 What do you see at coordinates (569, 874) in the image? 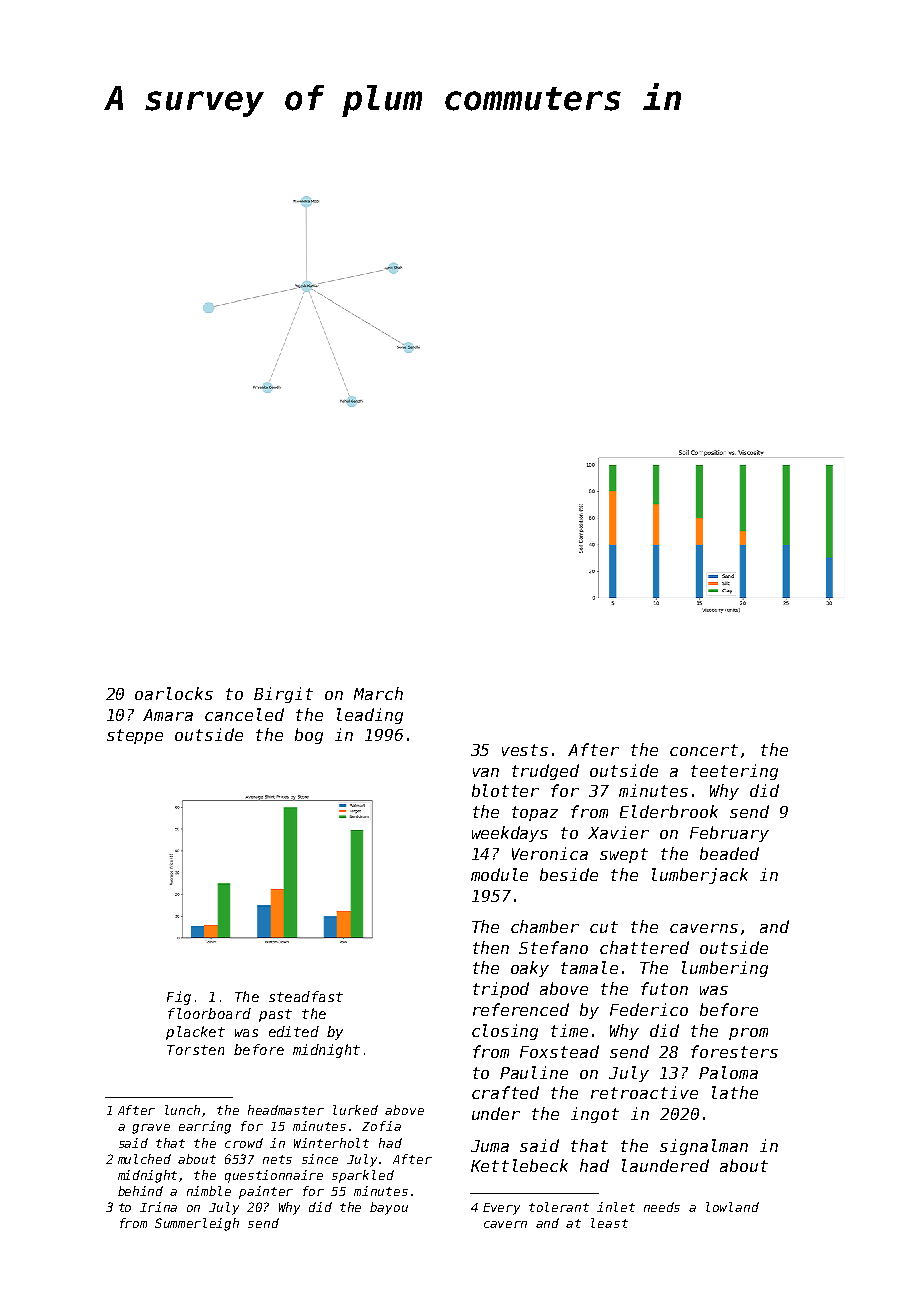
I see `beside` at bounding box center [569, 874].
